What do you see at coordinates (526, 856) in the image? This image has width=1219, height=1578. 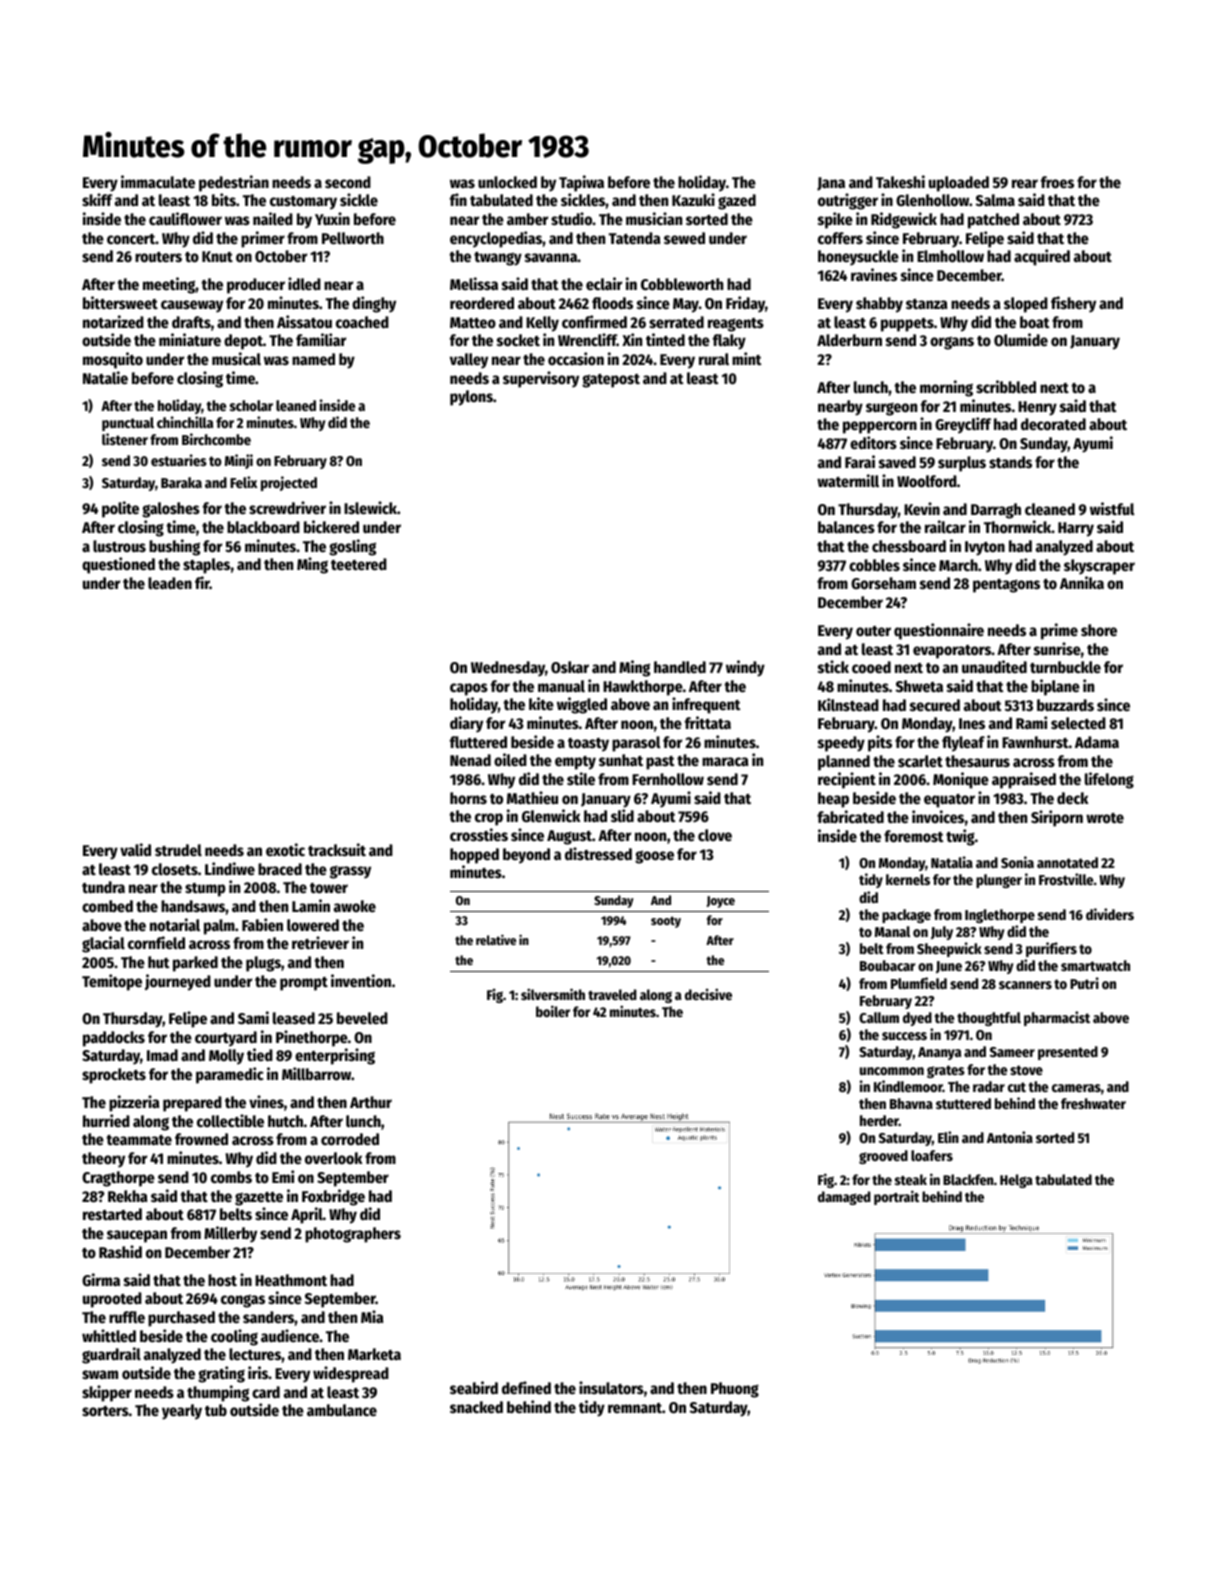 I see `beyond` at bounding box center [526, 856].
